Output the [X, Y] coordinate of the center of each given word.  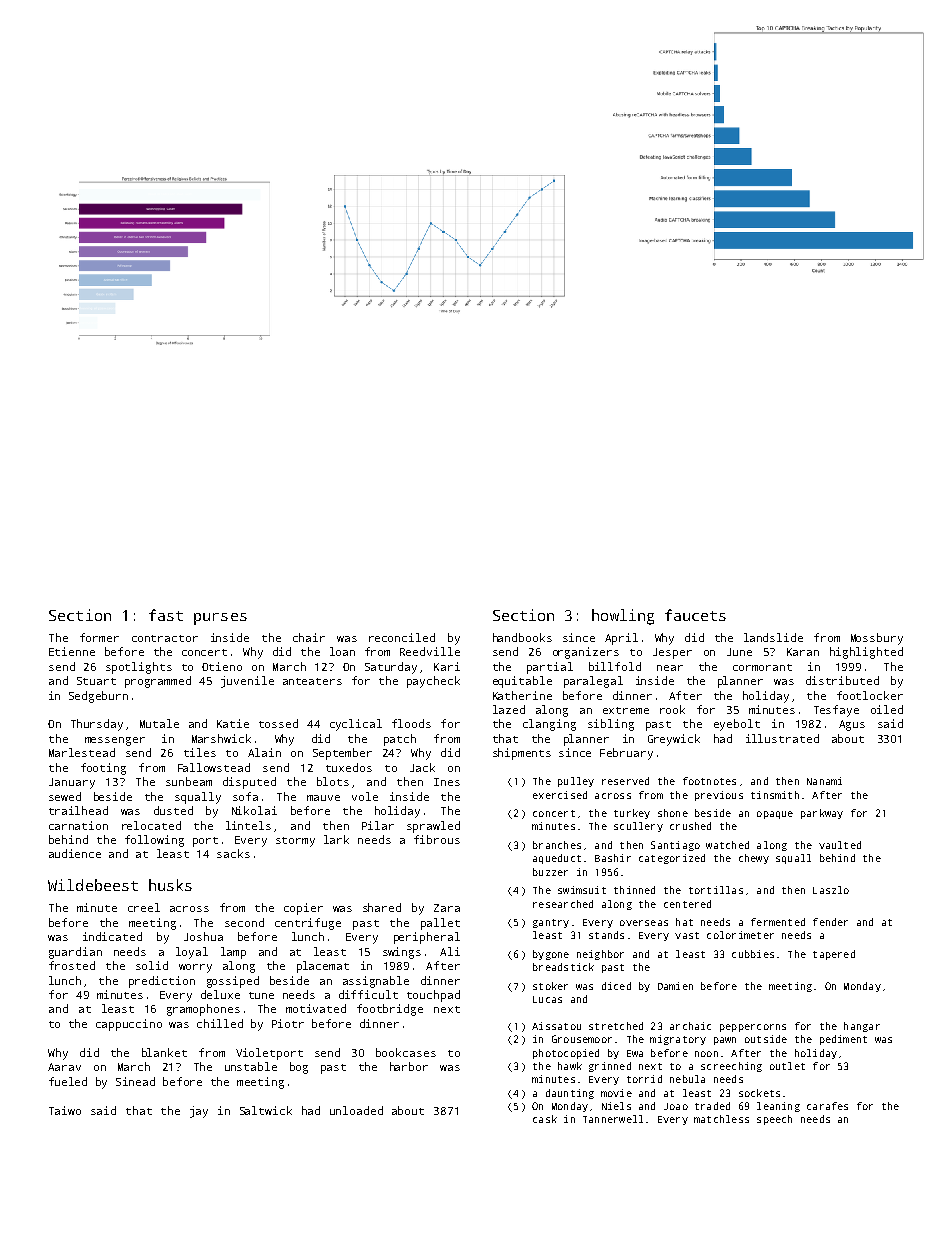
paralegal [593, 682]
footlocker [870, 695]
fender [830, 922]
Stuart [96, 681]
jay [199, 1112]
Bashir [613, 858]
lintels [248, 825]
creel [144, 907]
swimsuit [582, 890]
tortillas [716, 890]
